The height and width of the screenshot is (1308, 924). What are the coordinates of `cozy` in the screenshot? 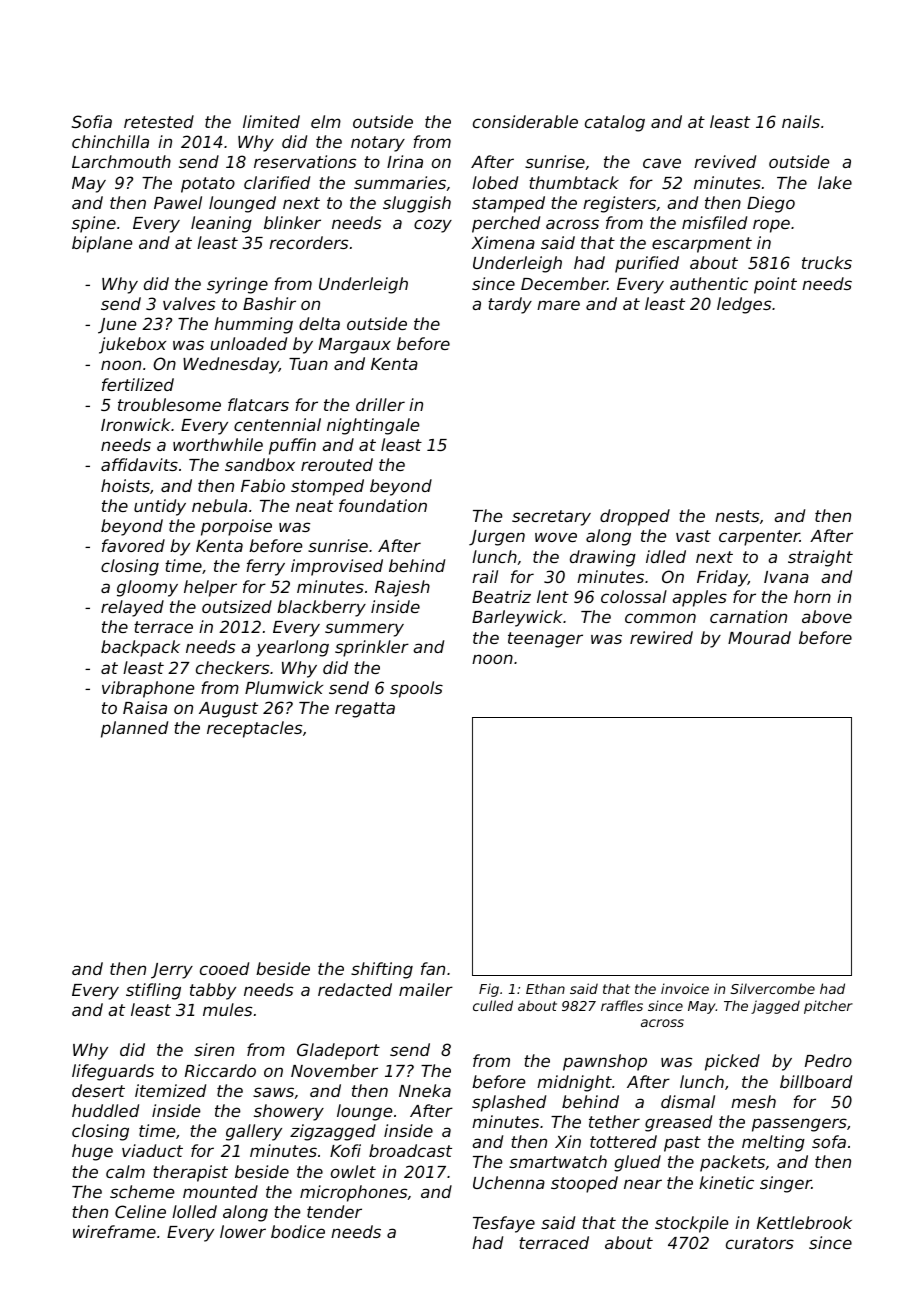 It's located at (433, 226).
